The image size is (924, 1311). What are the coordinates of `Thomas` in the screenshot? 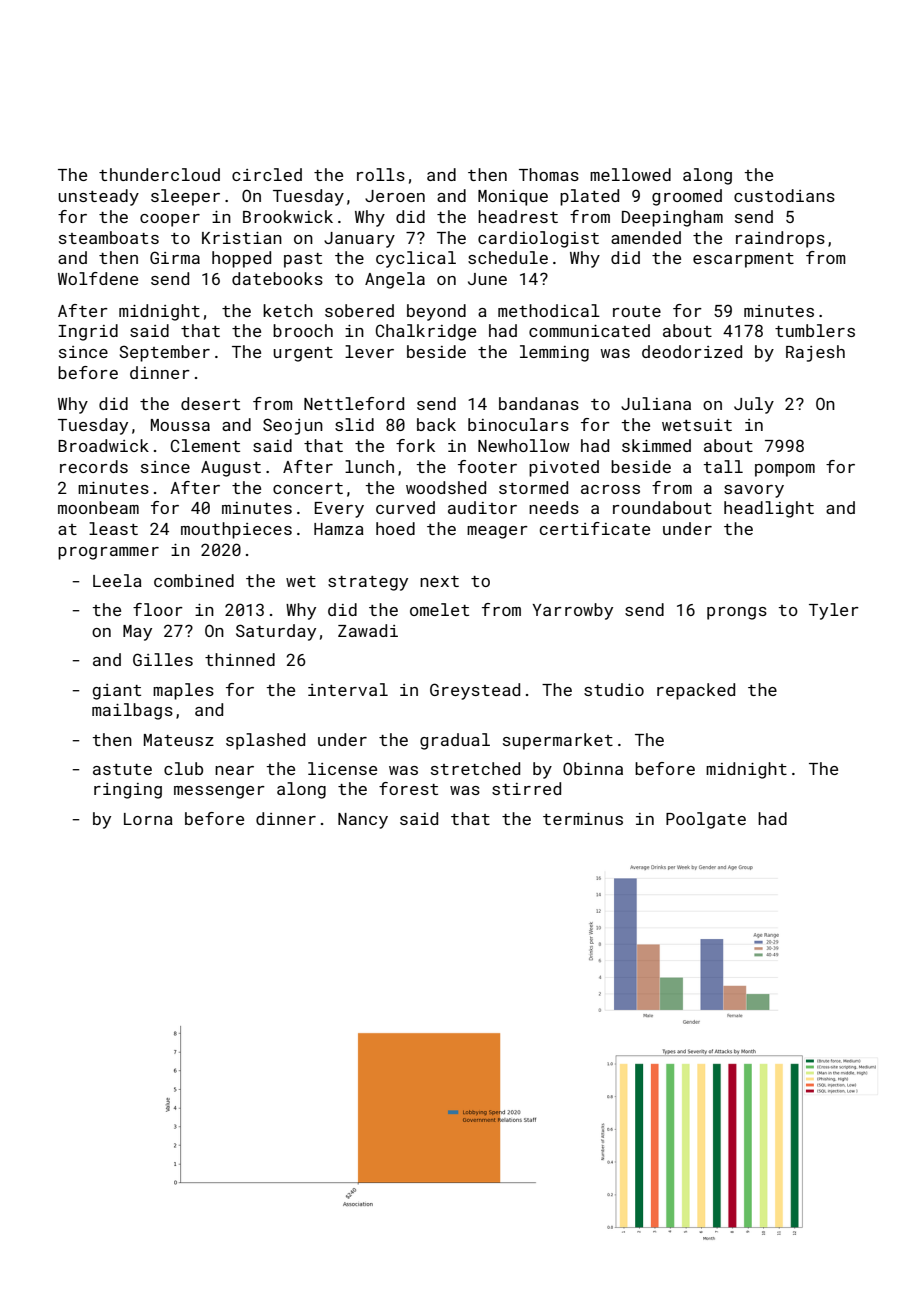 It's located at (549, 174).
